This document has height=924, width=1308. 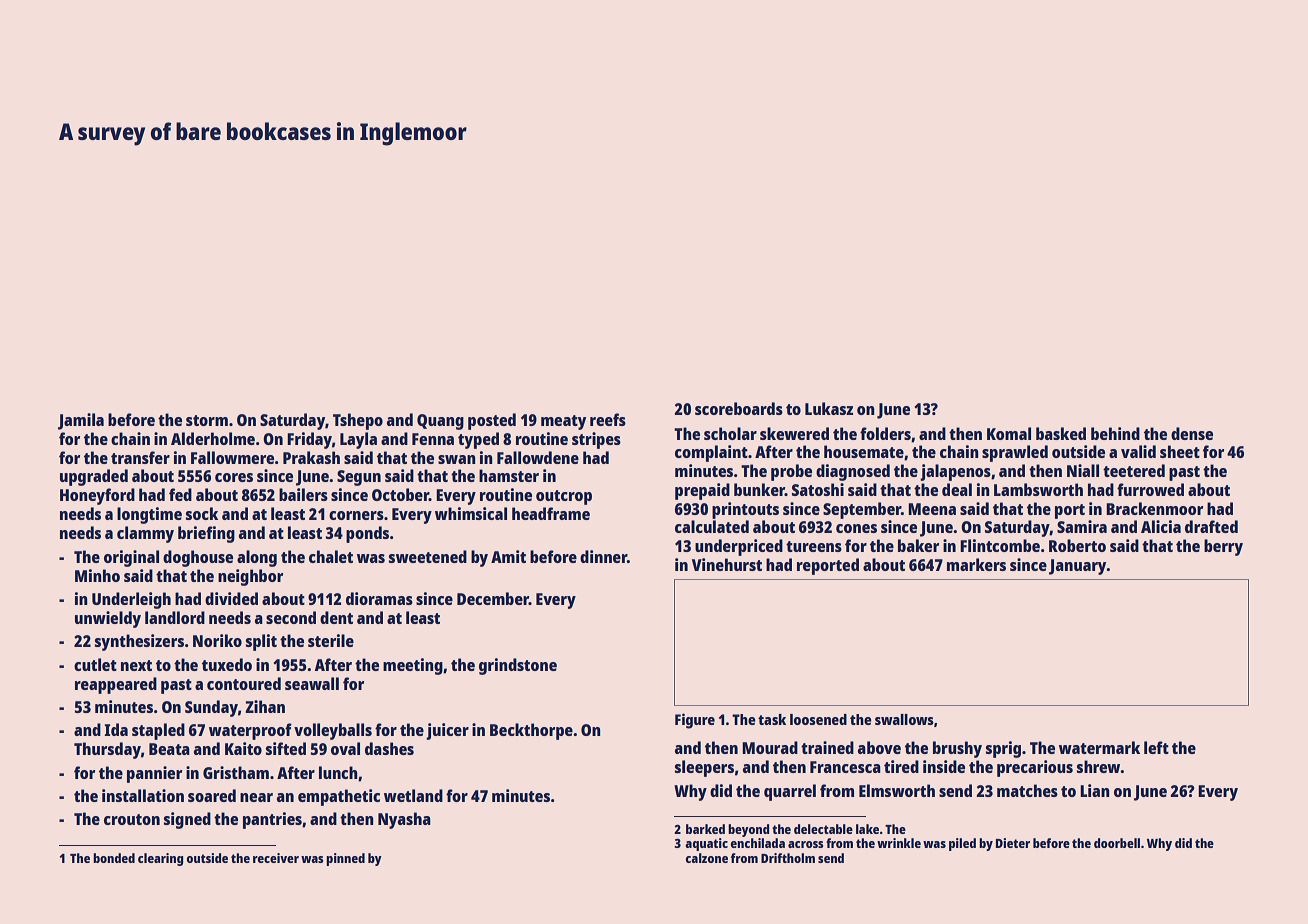 I want to click on swallows, so click(x=904, y=719).
